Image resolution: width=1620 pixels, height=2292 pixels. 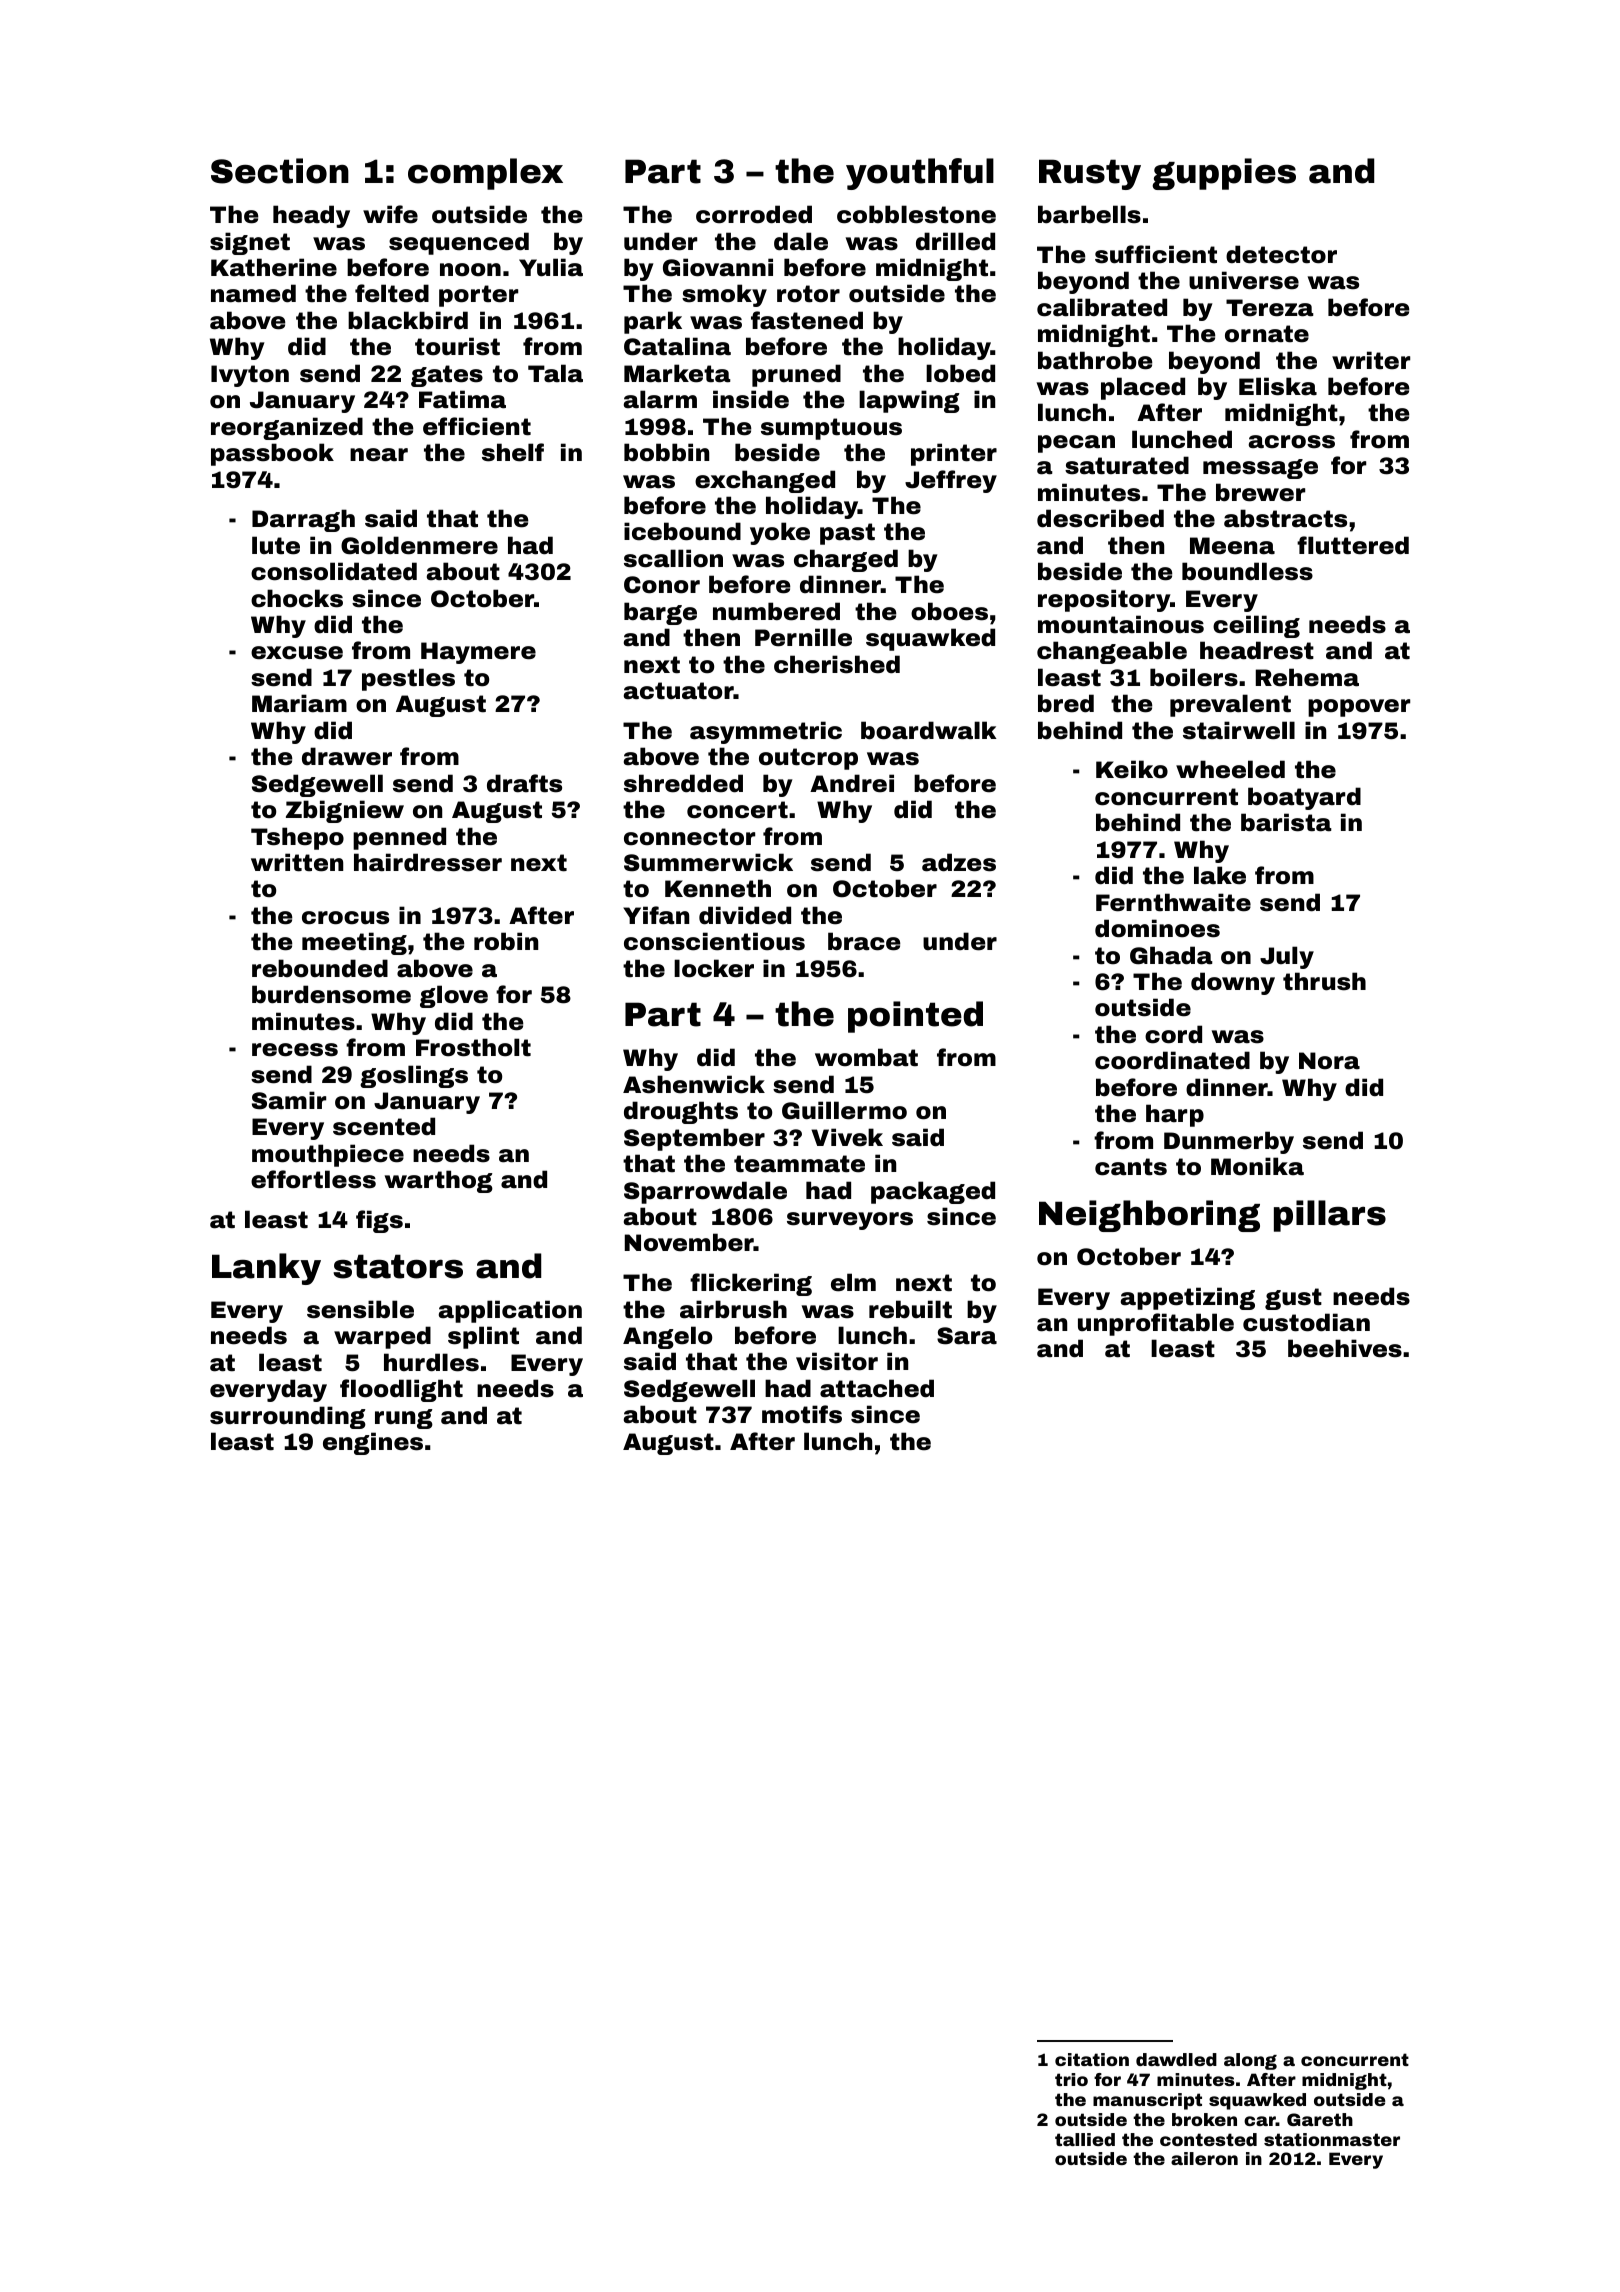 What do you see at coordinates (1156, 1324) in the page?
I see `unprofitable` at bounding box center [1156, 1324].
